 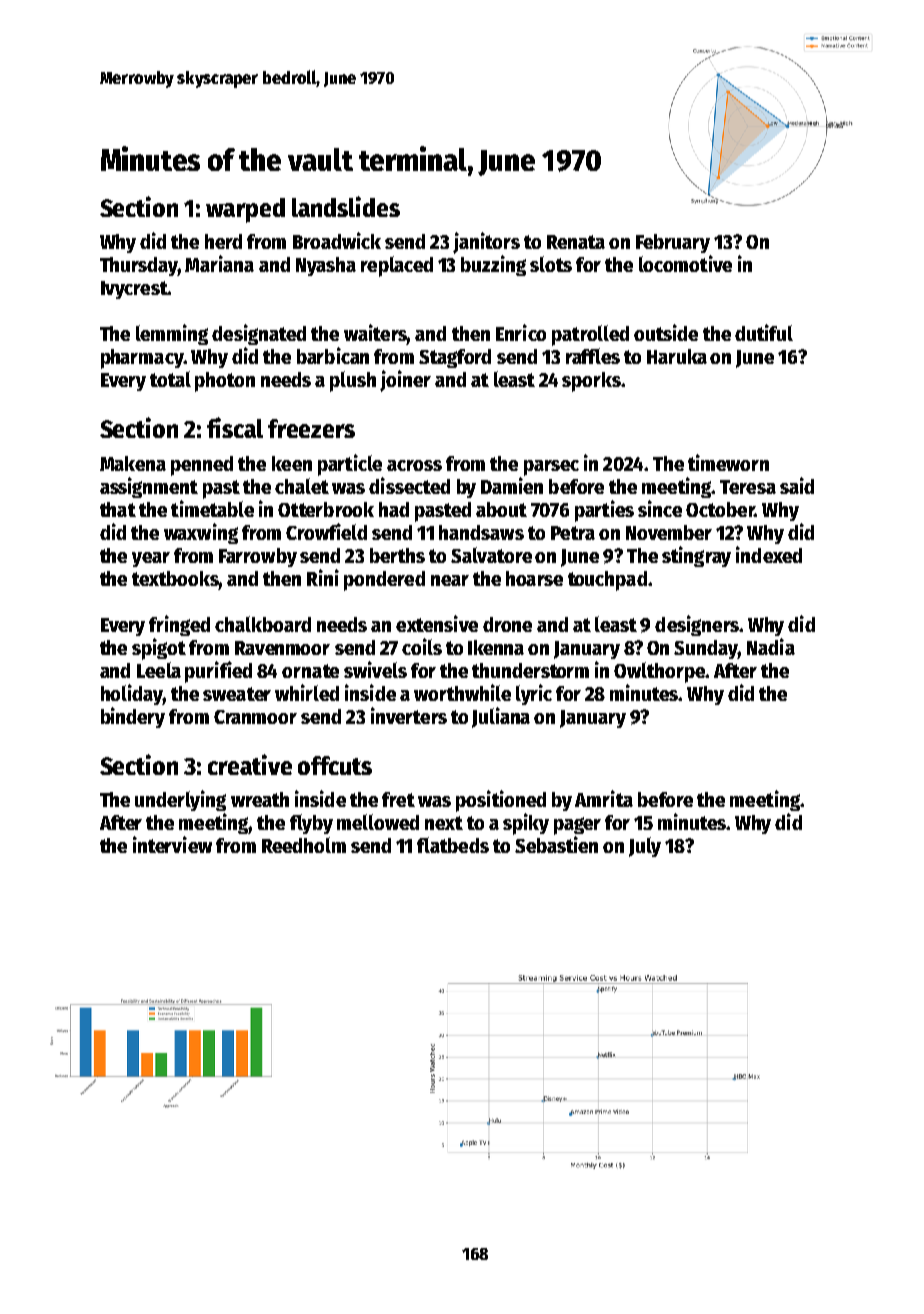 I want to click on fiscal, so click(x=235, y=427).
